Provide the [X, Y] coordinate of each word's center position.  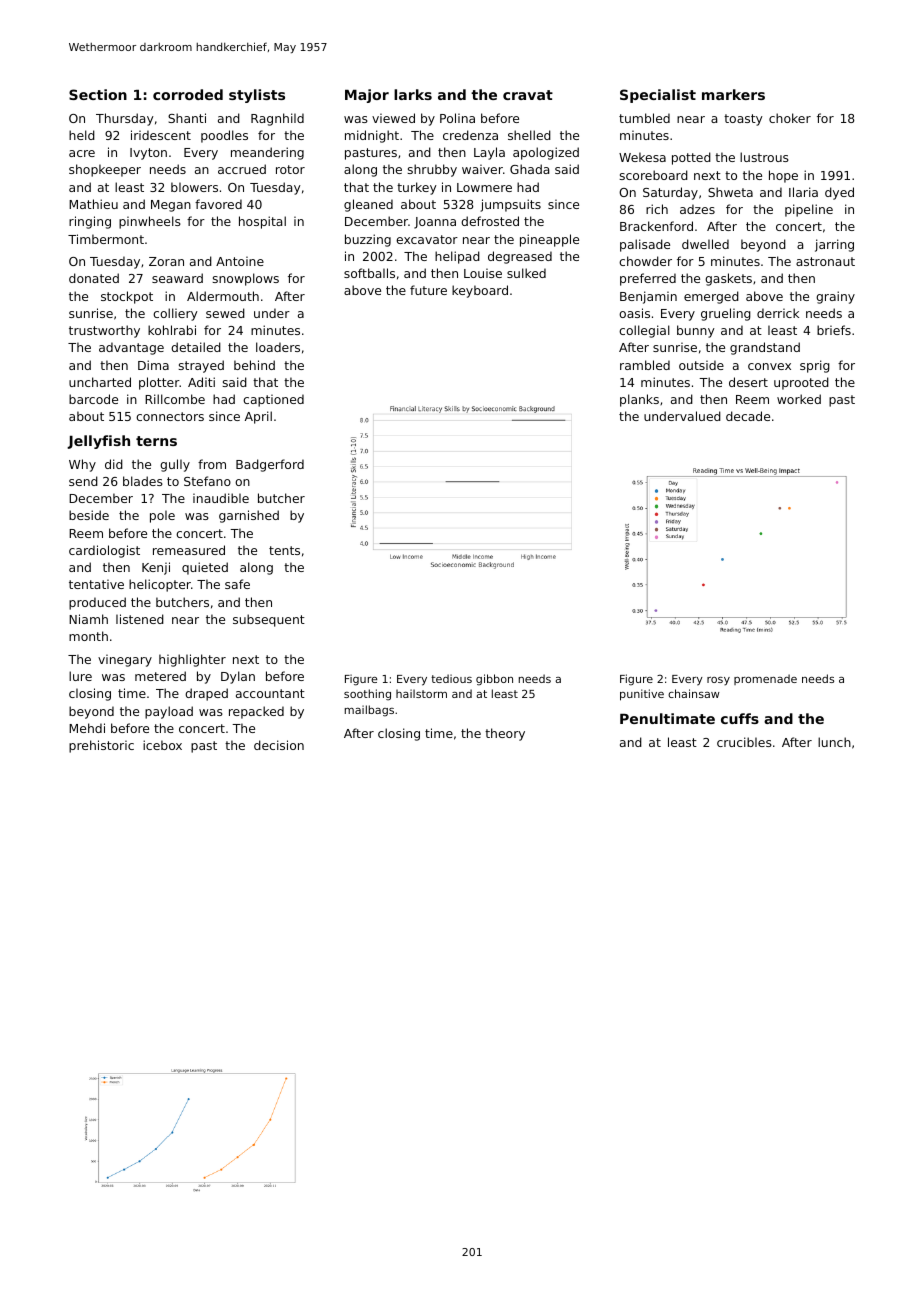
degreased [520, 257]
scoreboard [653, 175]
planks [639, 400]
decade [748, 416]
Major [367, 96]
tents [284, 550]
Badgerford [270, 465]
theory [505, 734]
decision [279, 745]
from [212, 464]
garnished [249, 516]
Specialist [658, 96]
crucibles [744, 742]
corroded [188, 94]
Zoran [166, 261]
